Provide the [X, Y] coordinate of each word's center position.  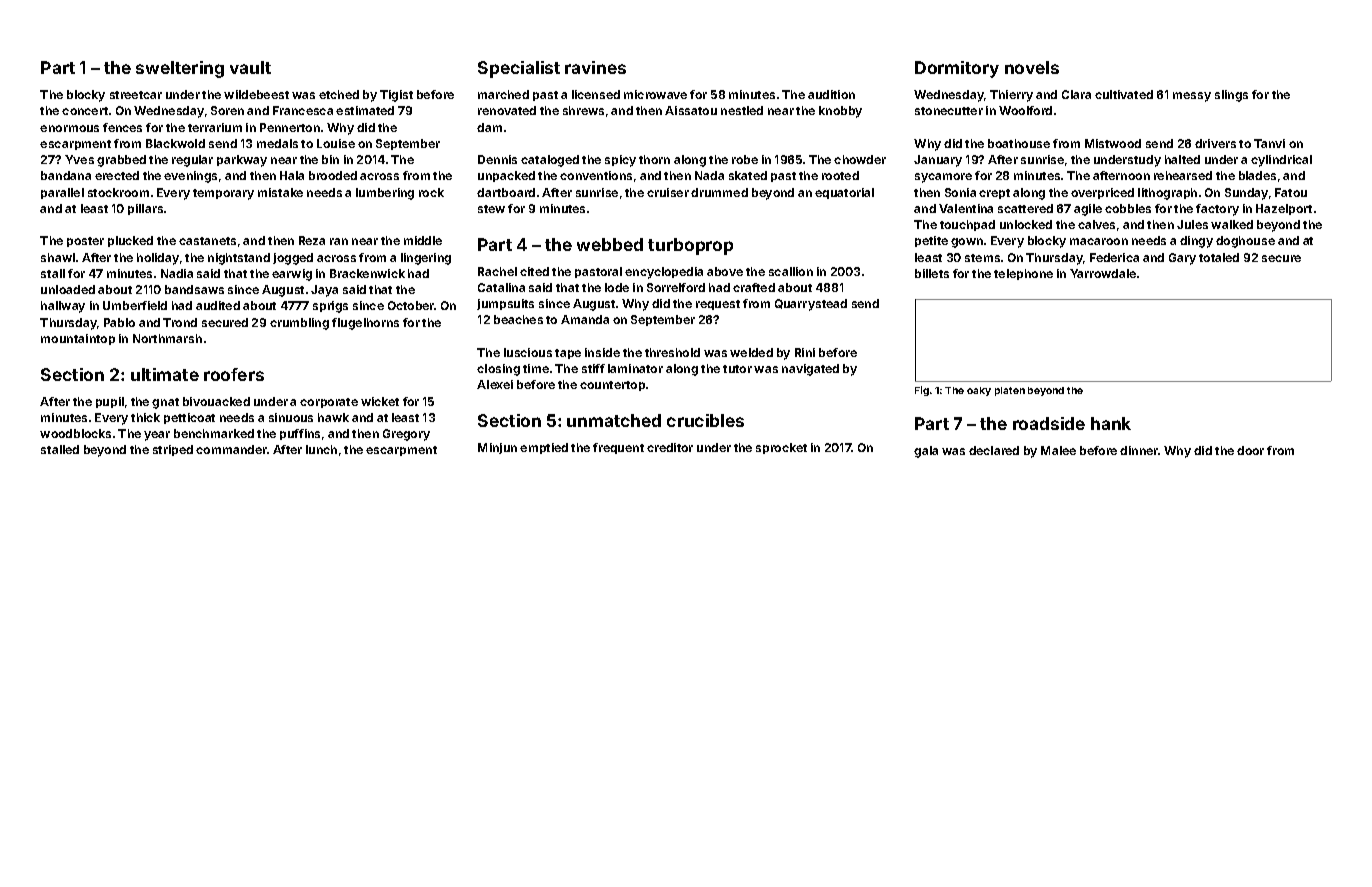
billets [932, 273]
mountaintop [78, 339]
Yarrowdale [1103, 273]
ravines [595, 67]
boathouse [1019, 143]
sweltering [180, 69]
